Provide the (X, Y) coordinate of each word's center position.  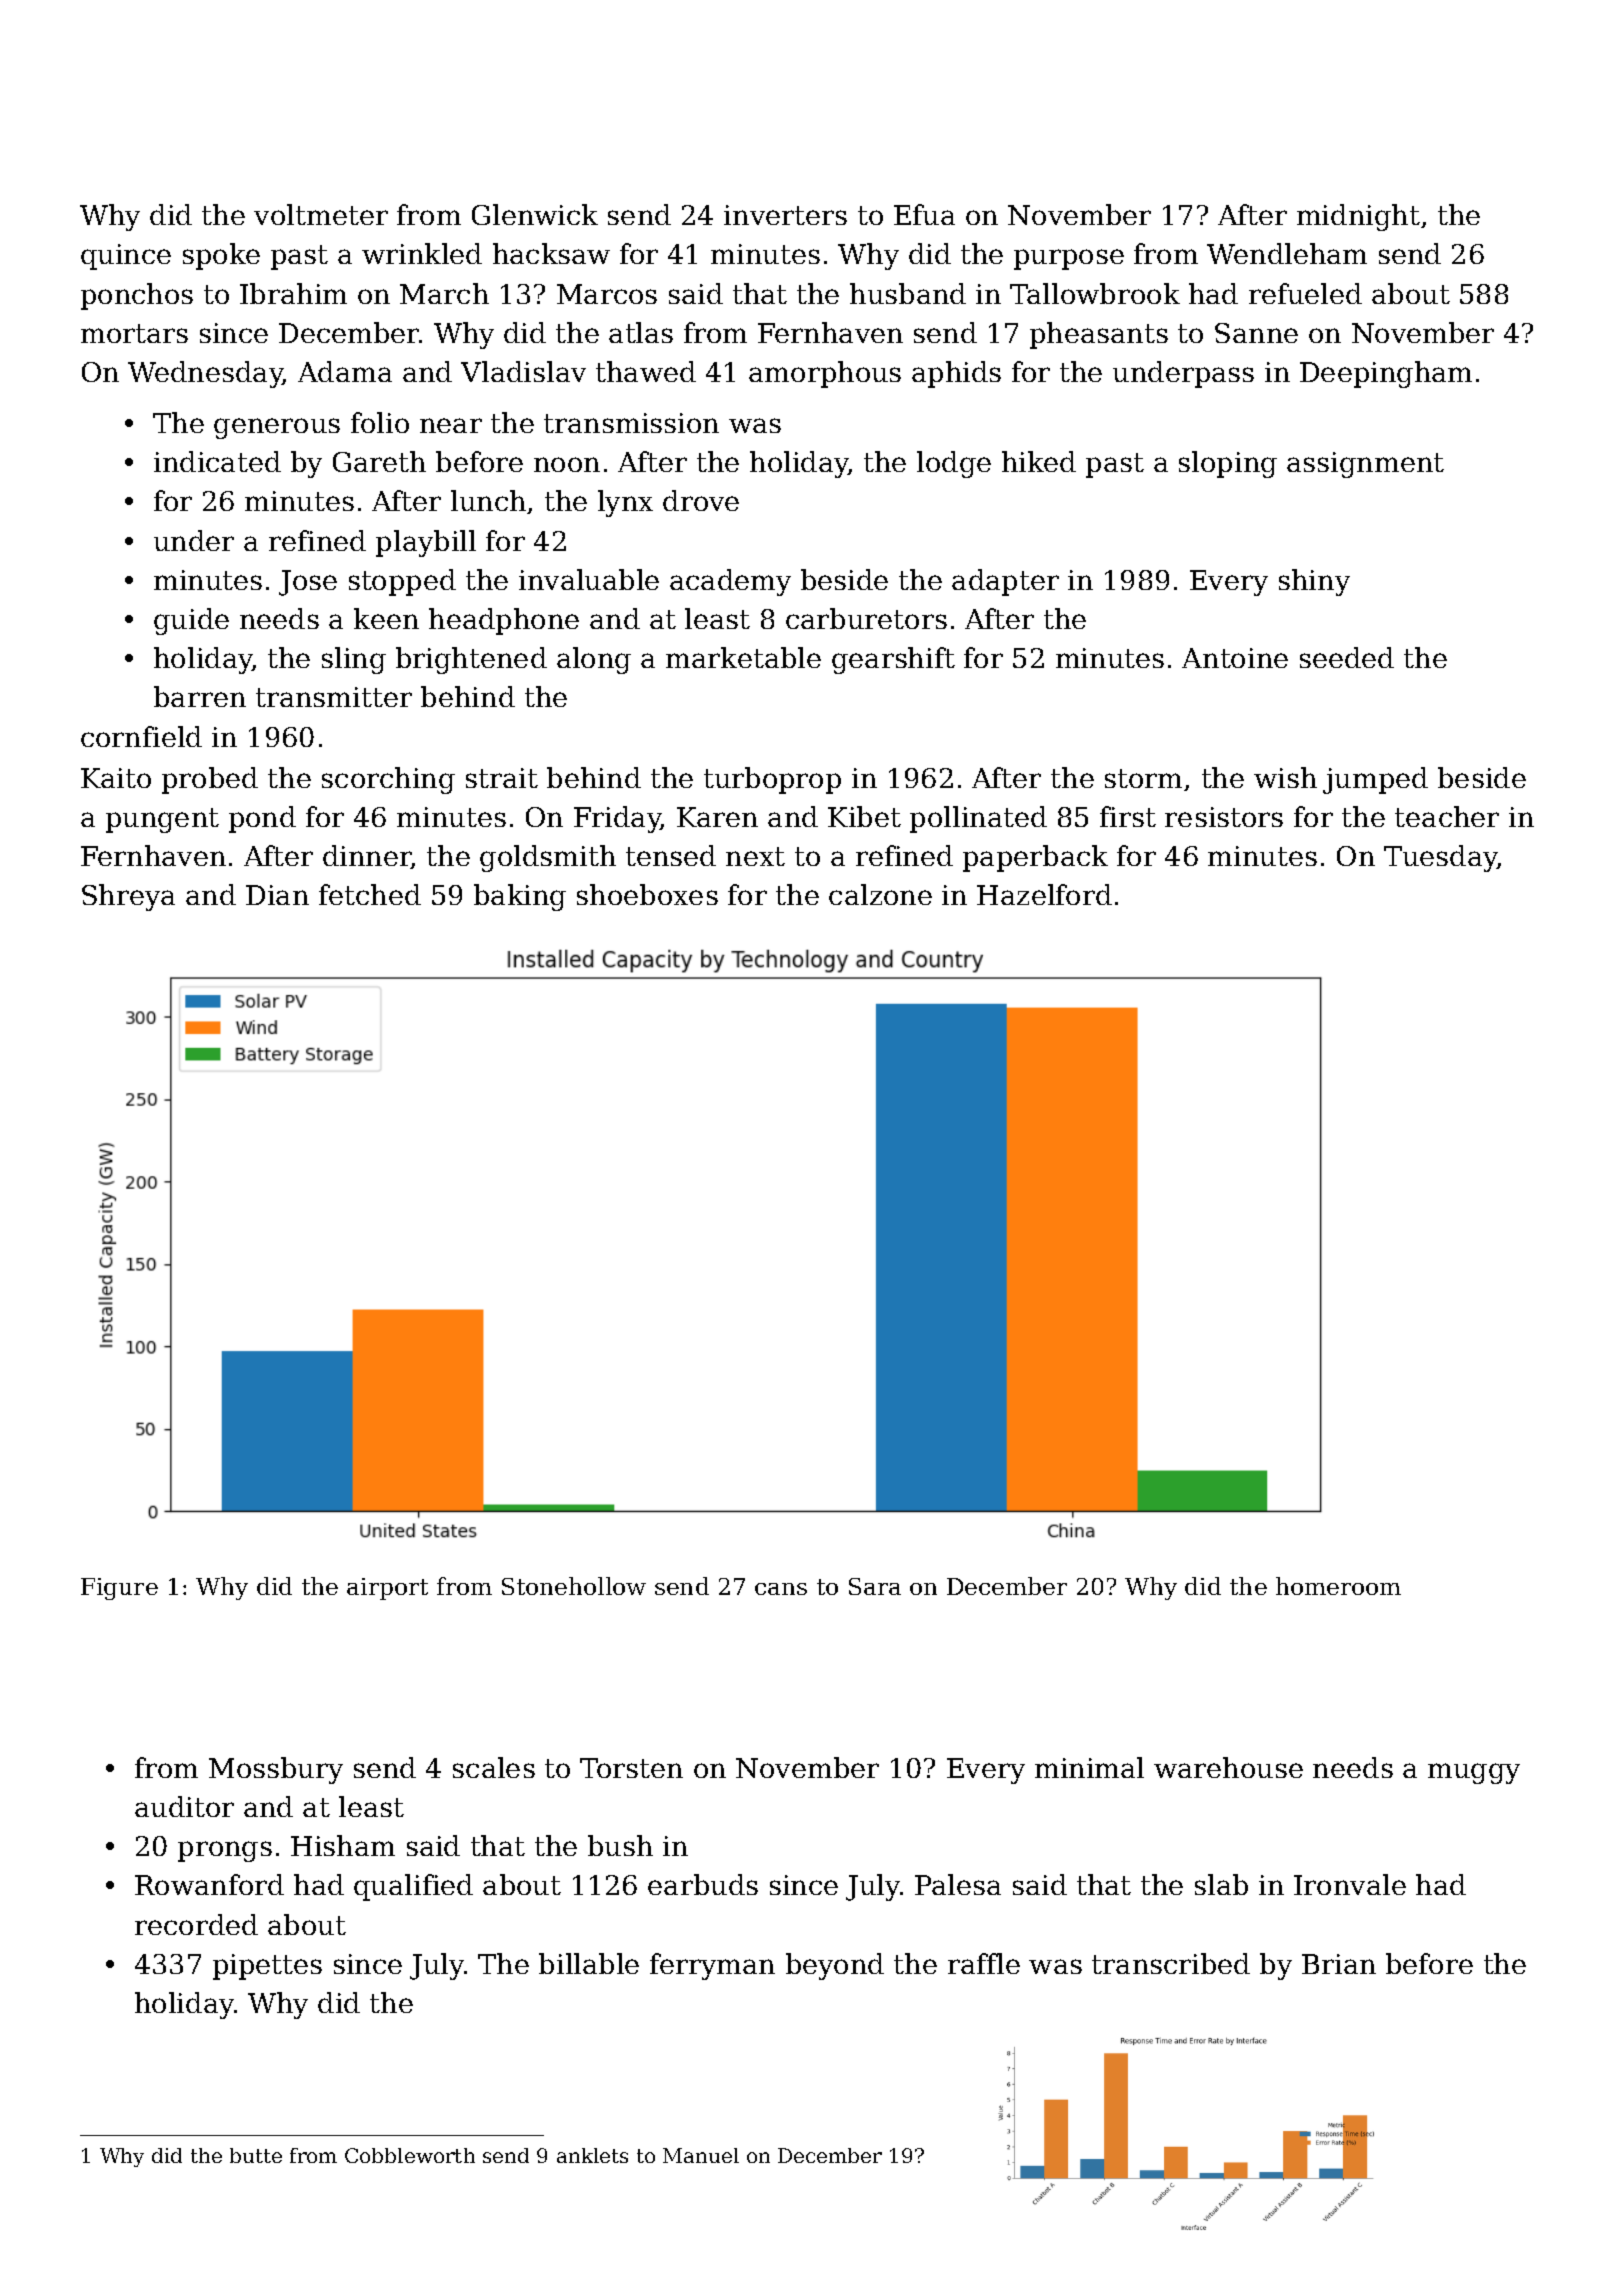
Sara (875, 1586)
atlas (641, 332)
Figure (119, 1589)
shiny (1314, 582)
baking (520, 897)
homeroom (1338, 1586)
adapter (1005, 582)
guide (191, 621)
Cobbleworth (410, 2155)
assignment (1365, 465)
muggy (1474, 1773)
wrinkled (422, 253)
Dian (277, 895)
